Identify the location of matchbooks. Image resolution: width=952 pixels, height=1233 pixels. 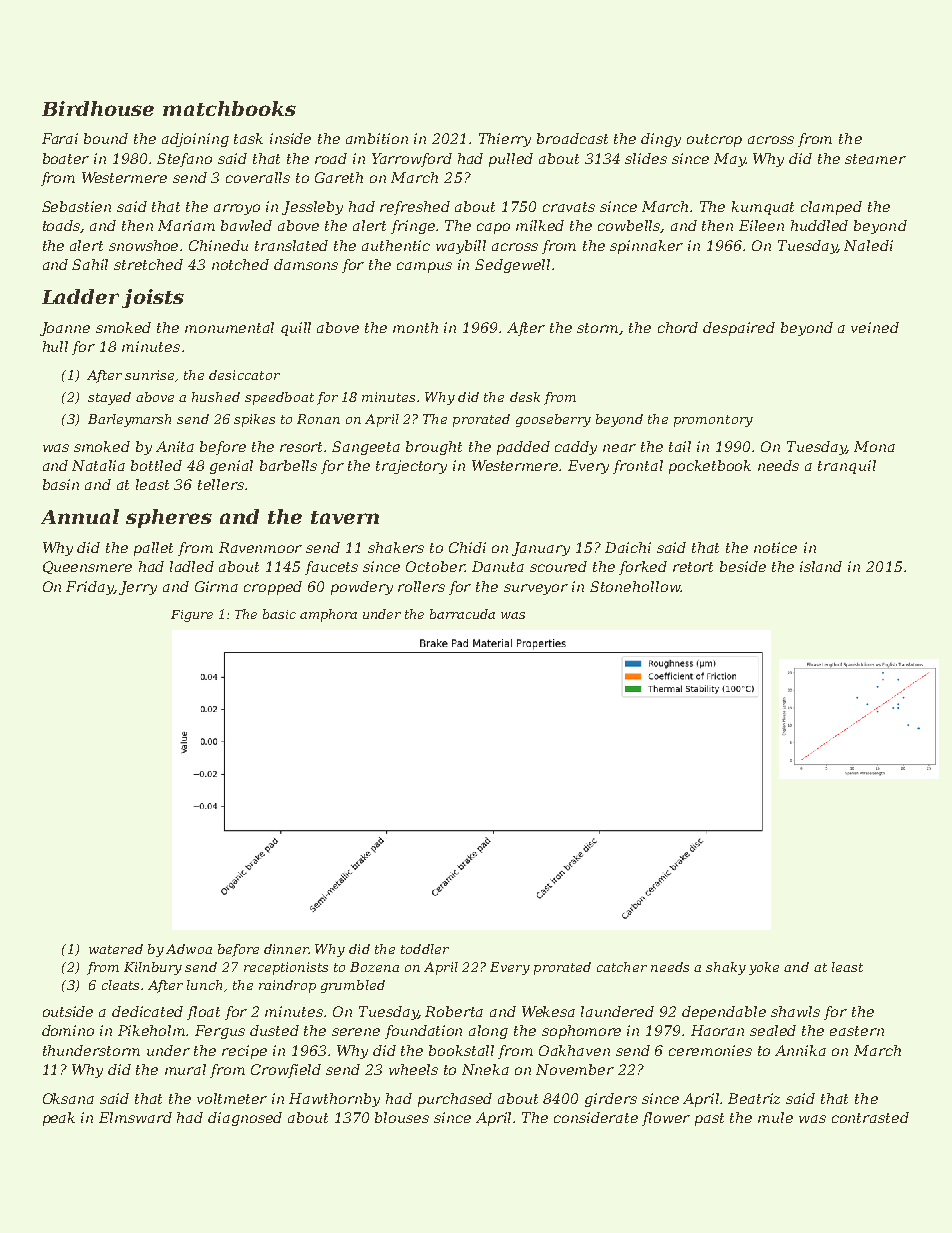
(229, 108).
